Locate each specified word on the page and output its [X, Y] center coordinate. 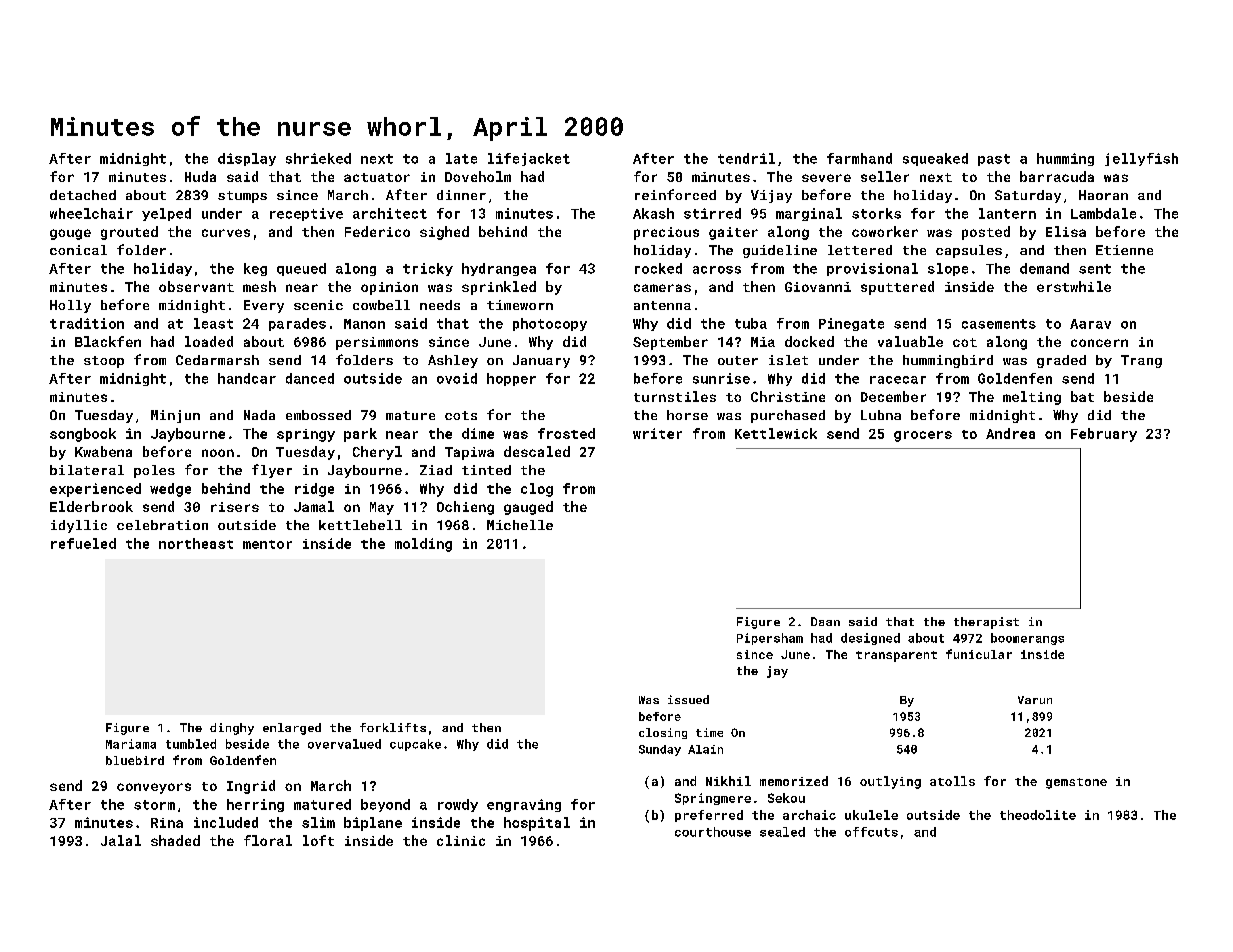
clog [537, 490]
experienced [95, 490]
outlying [890, 782]
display [247, 159]
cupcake [415, 745]
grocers [923, 436]
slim [318, 822]
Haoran [1103, 195]
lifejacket [529, 159]
